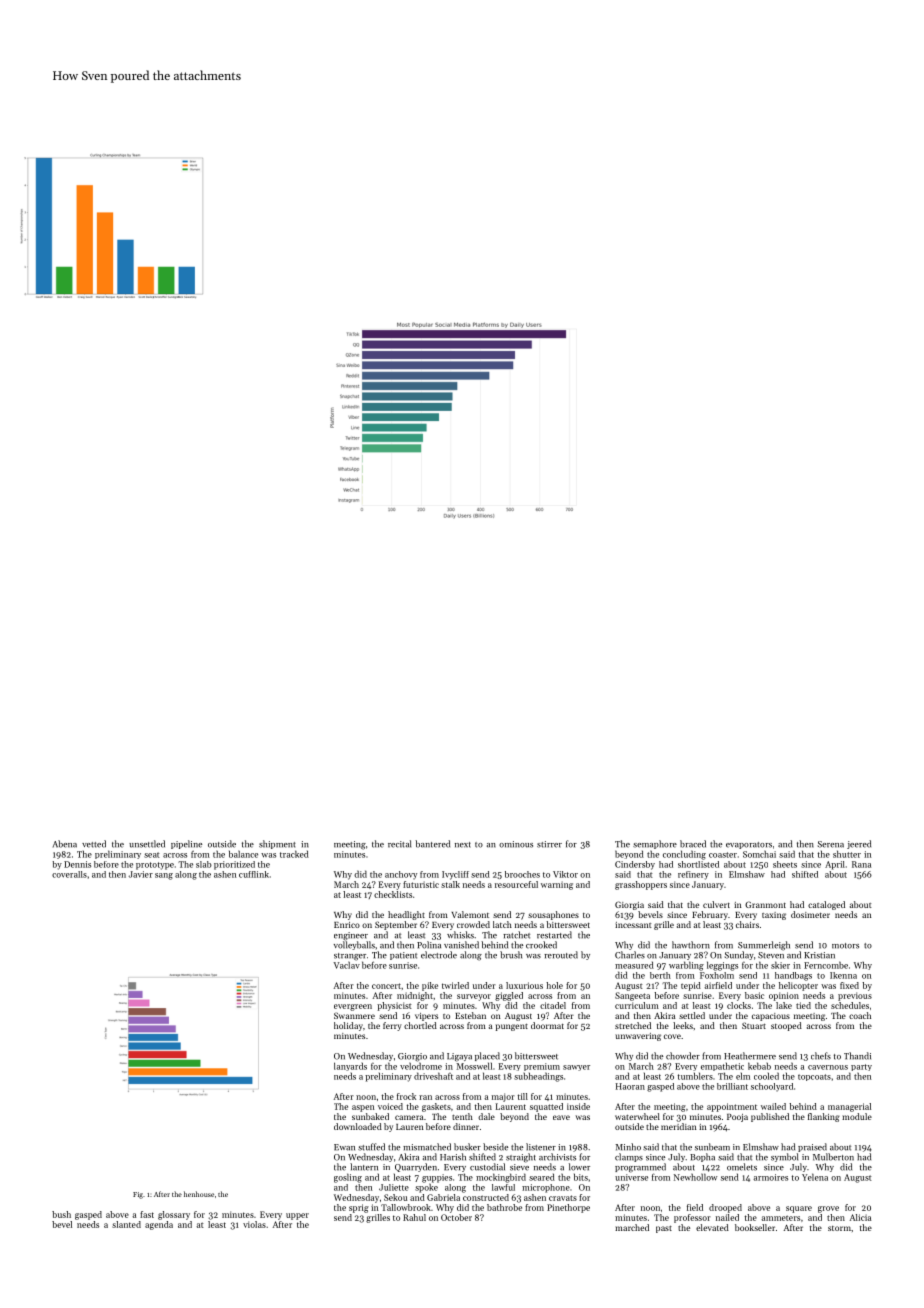 This screenshot has width=924, height=1308. What do you see at coordinates (350, 1066) in the screenshot?
I see `lanyards` at bounding box center [350, 1066].
